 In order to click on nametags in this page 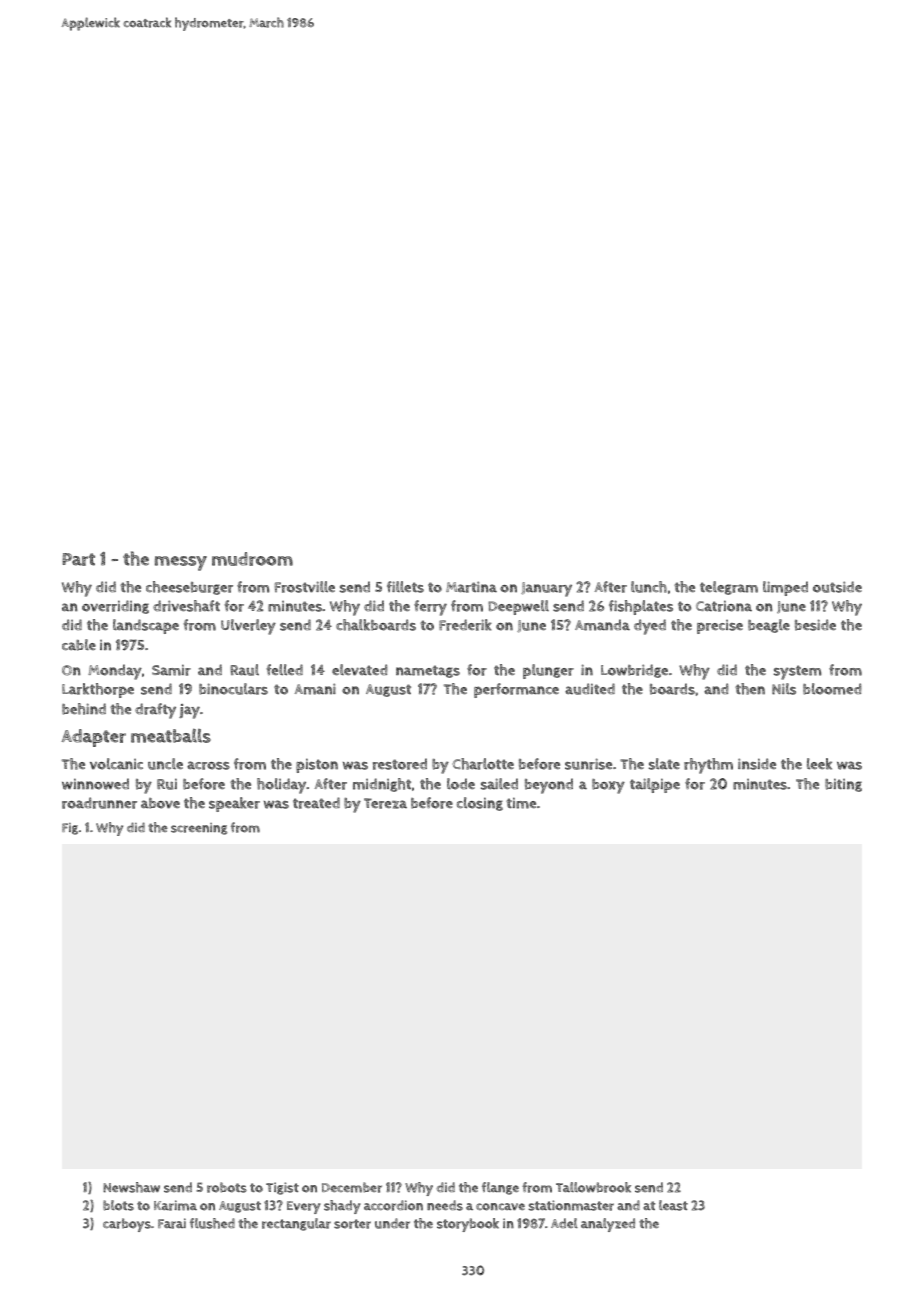, I will do `click(428, 671)`.
